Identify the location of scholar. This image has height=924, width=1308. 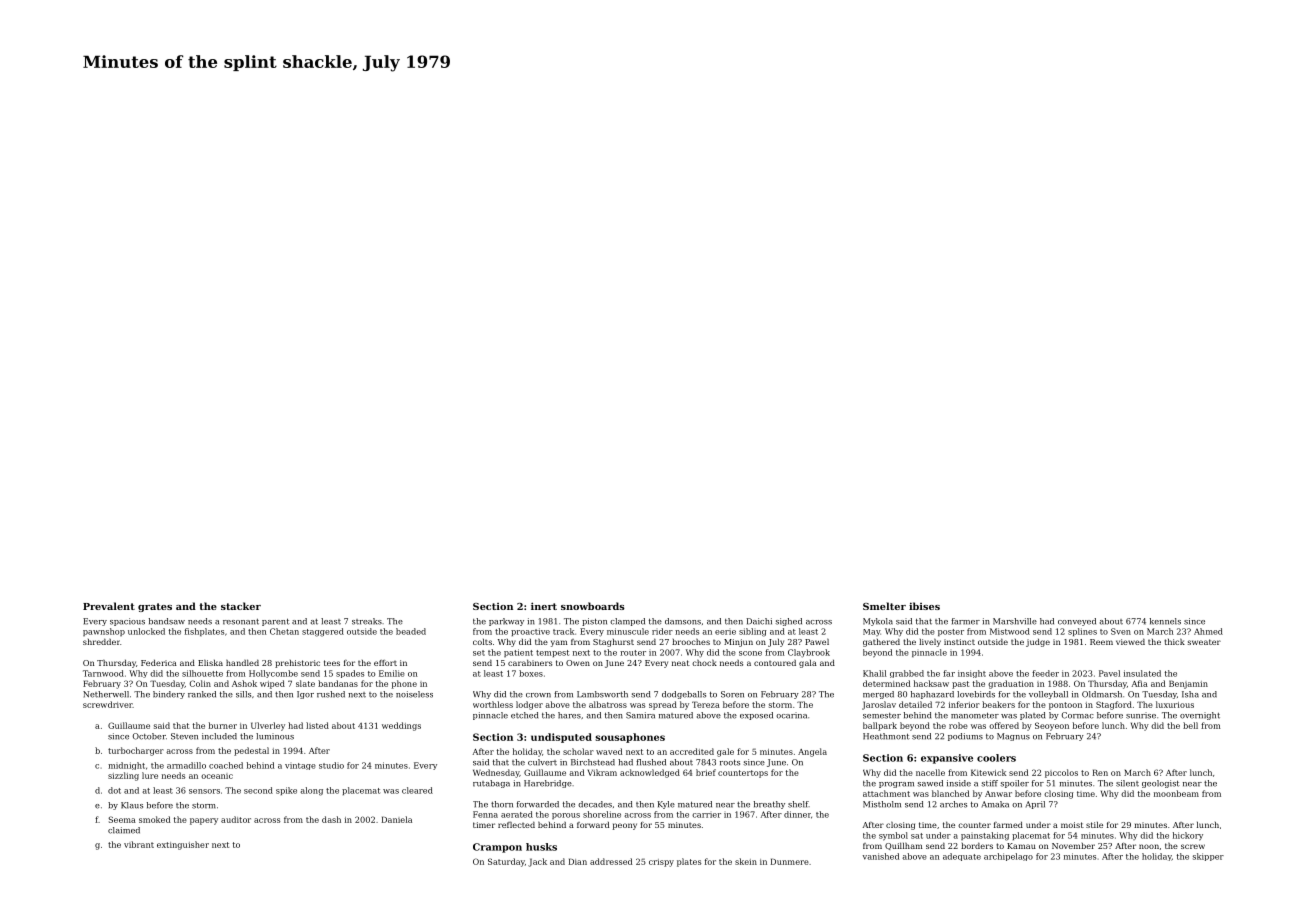
(578, 751).
